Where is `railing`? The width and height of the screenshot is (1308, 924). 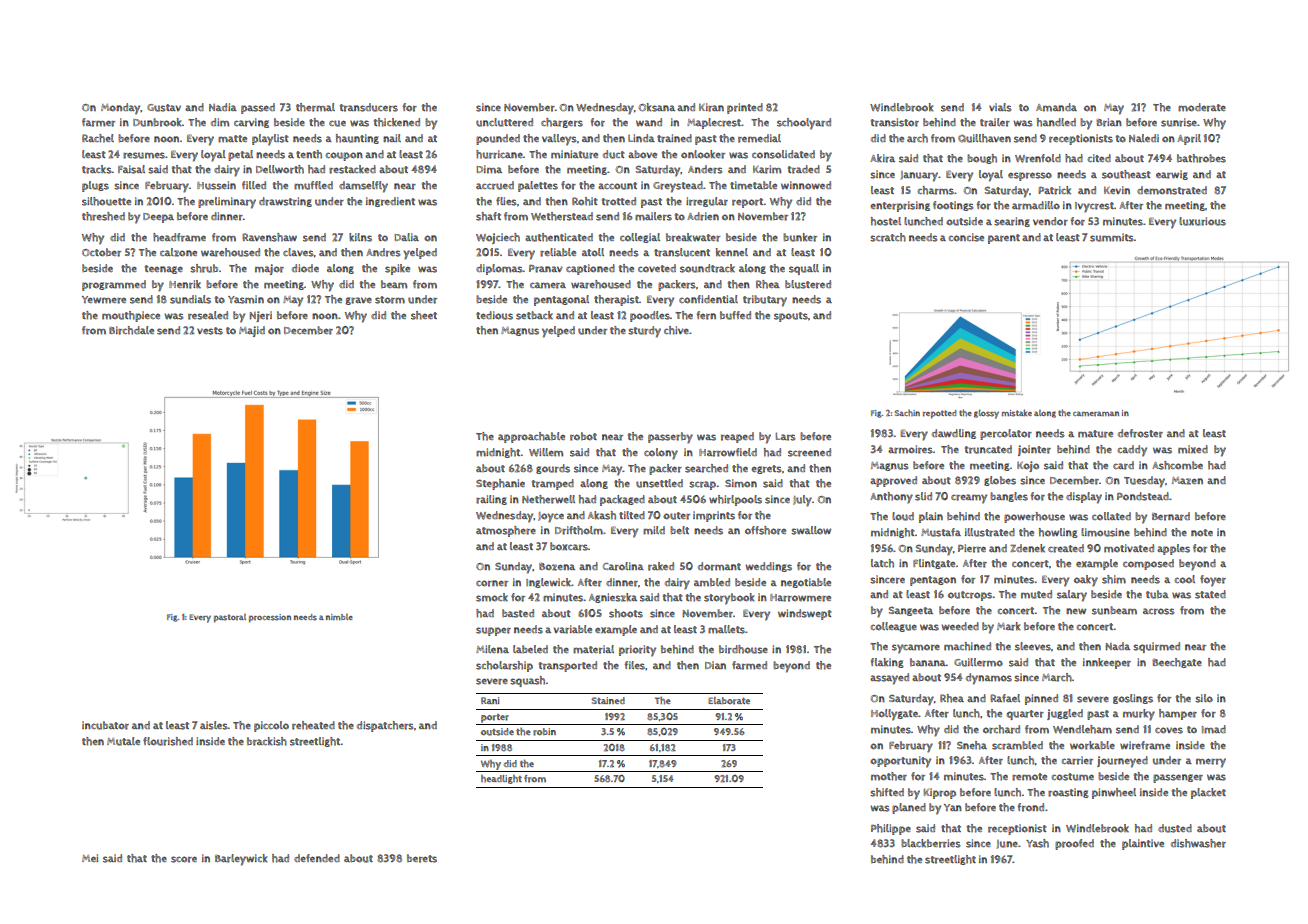 railing is located at coordinates (491, 500).
